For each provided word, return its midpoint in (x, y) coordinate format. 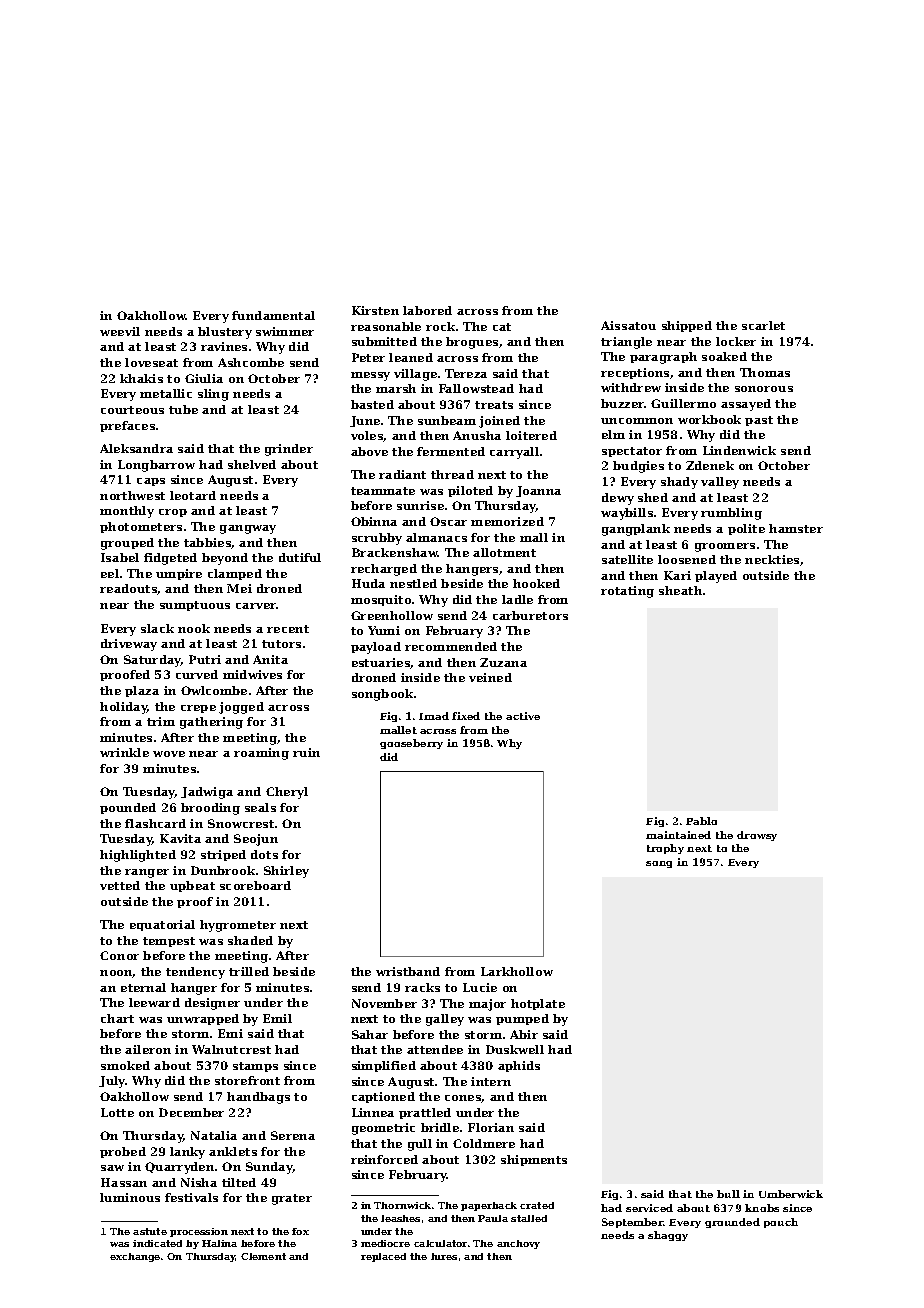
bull (728, 1194)
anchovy (518, 1244)
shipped (687, 326)
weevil (120, 331)
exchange (135, 1257)
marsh (396, 388)
